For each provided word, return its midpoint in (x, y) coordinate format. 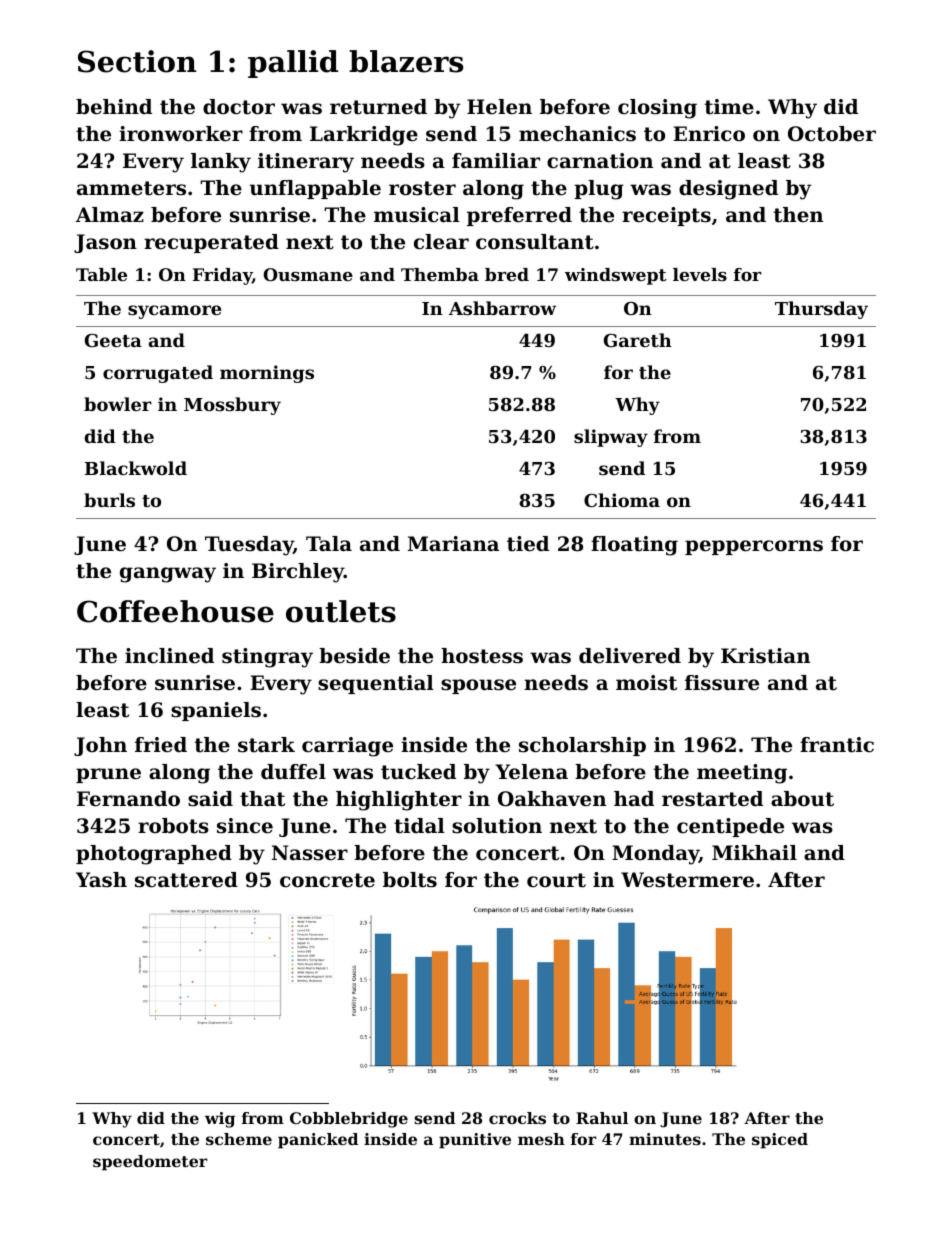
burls (109, 500)
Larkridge (364, 136)
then (798, 215)
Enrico (709, 134)
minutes (665, 1139)
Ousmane (308, 274)
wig (220, 1120)
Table (101, 274)
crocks (517, 1118)
